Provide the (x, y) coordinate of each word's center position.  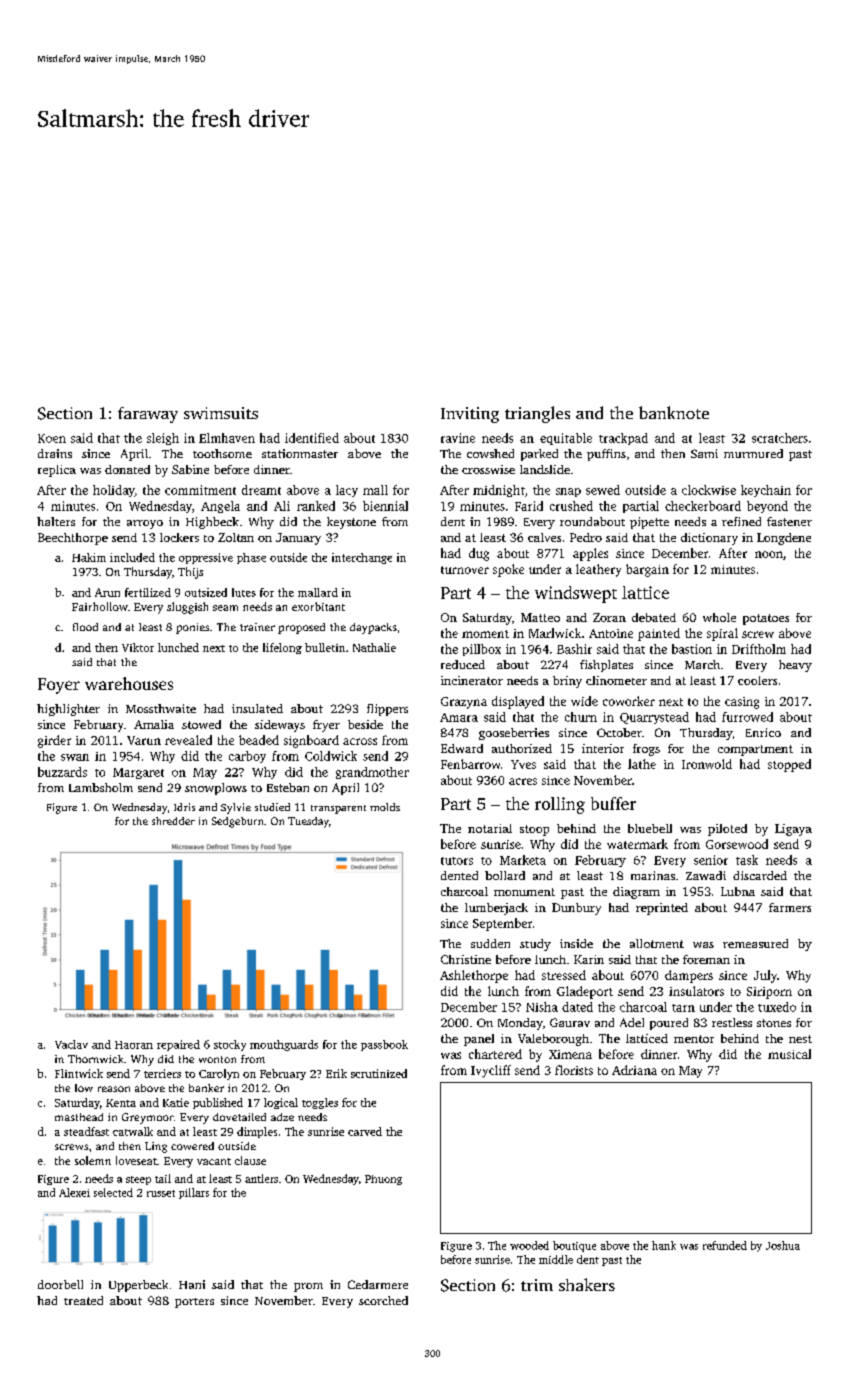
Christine (466, 959)
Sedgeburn (237, 822)
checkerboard (703, 506)
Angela (220, 507)
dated (577, 1007)
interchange (362, 558)
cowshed (490, 453)
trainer (257, 627)
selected (113, 1192)
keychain (766, 491)
